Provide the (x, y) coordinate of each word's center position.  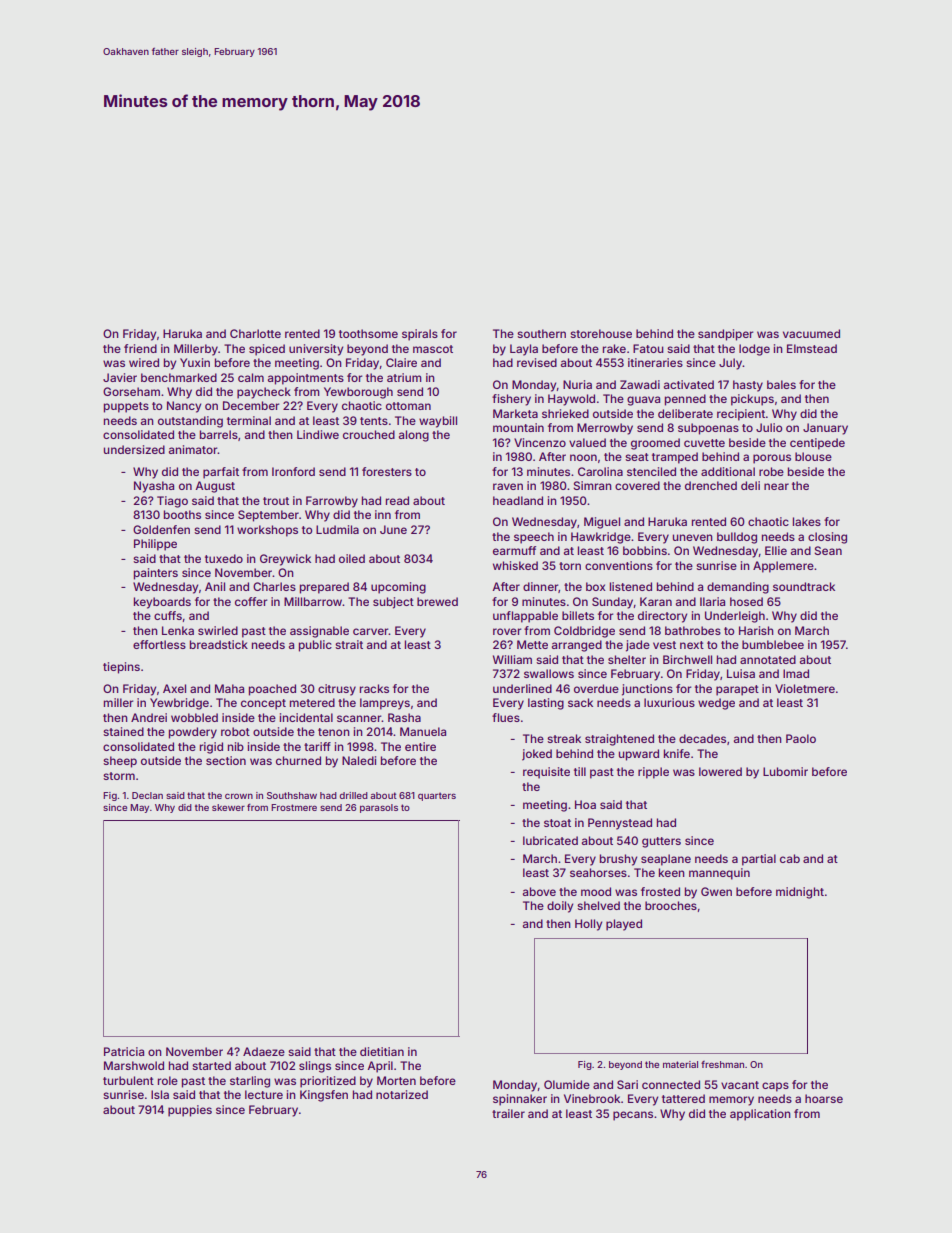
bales (781, 384)
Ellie (776, 550)
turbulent (128, 1080)
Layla (524, 350)
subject (393, 603)
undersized (134, 449)
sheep (120, 762)
